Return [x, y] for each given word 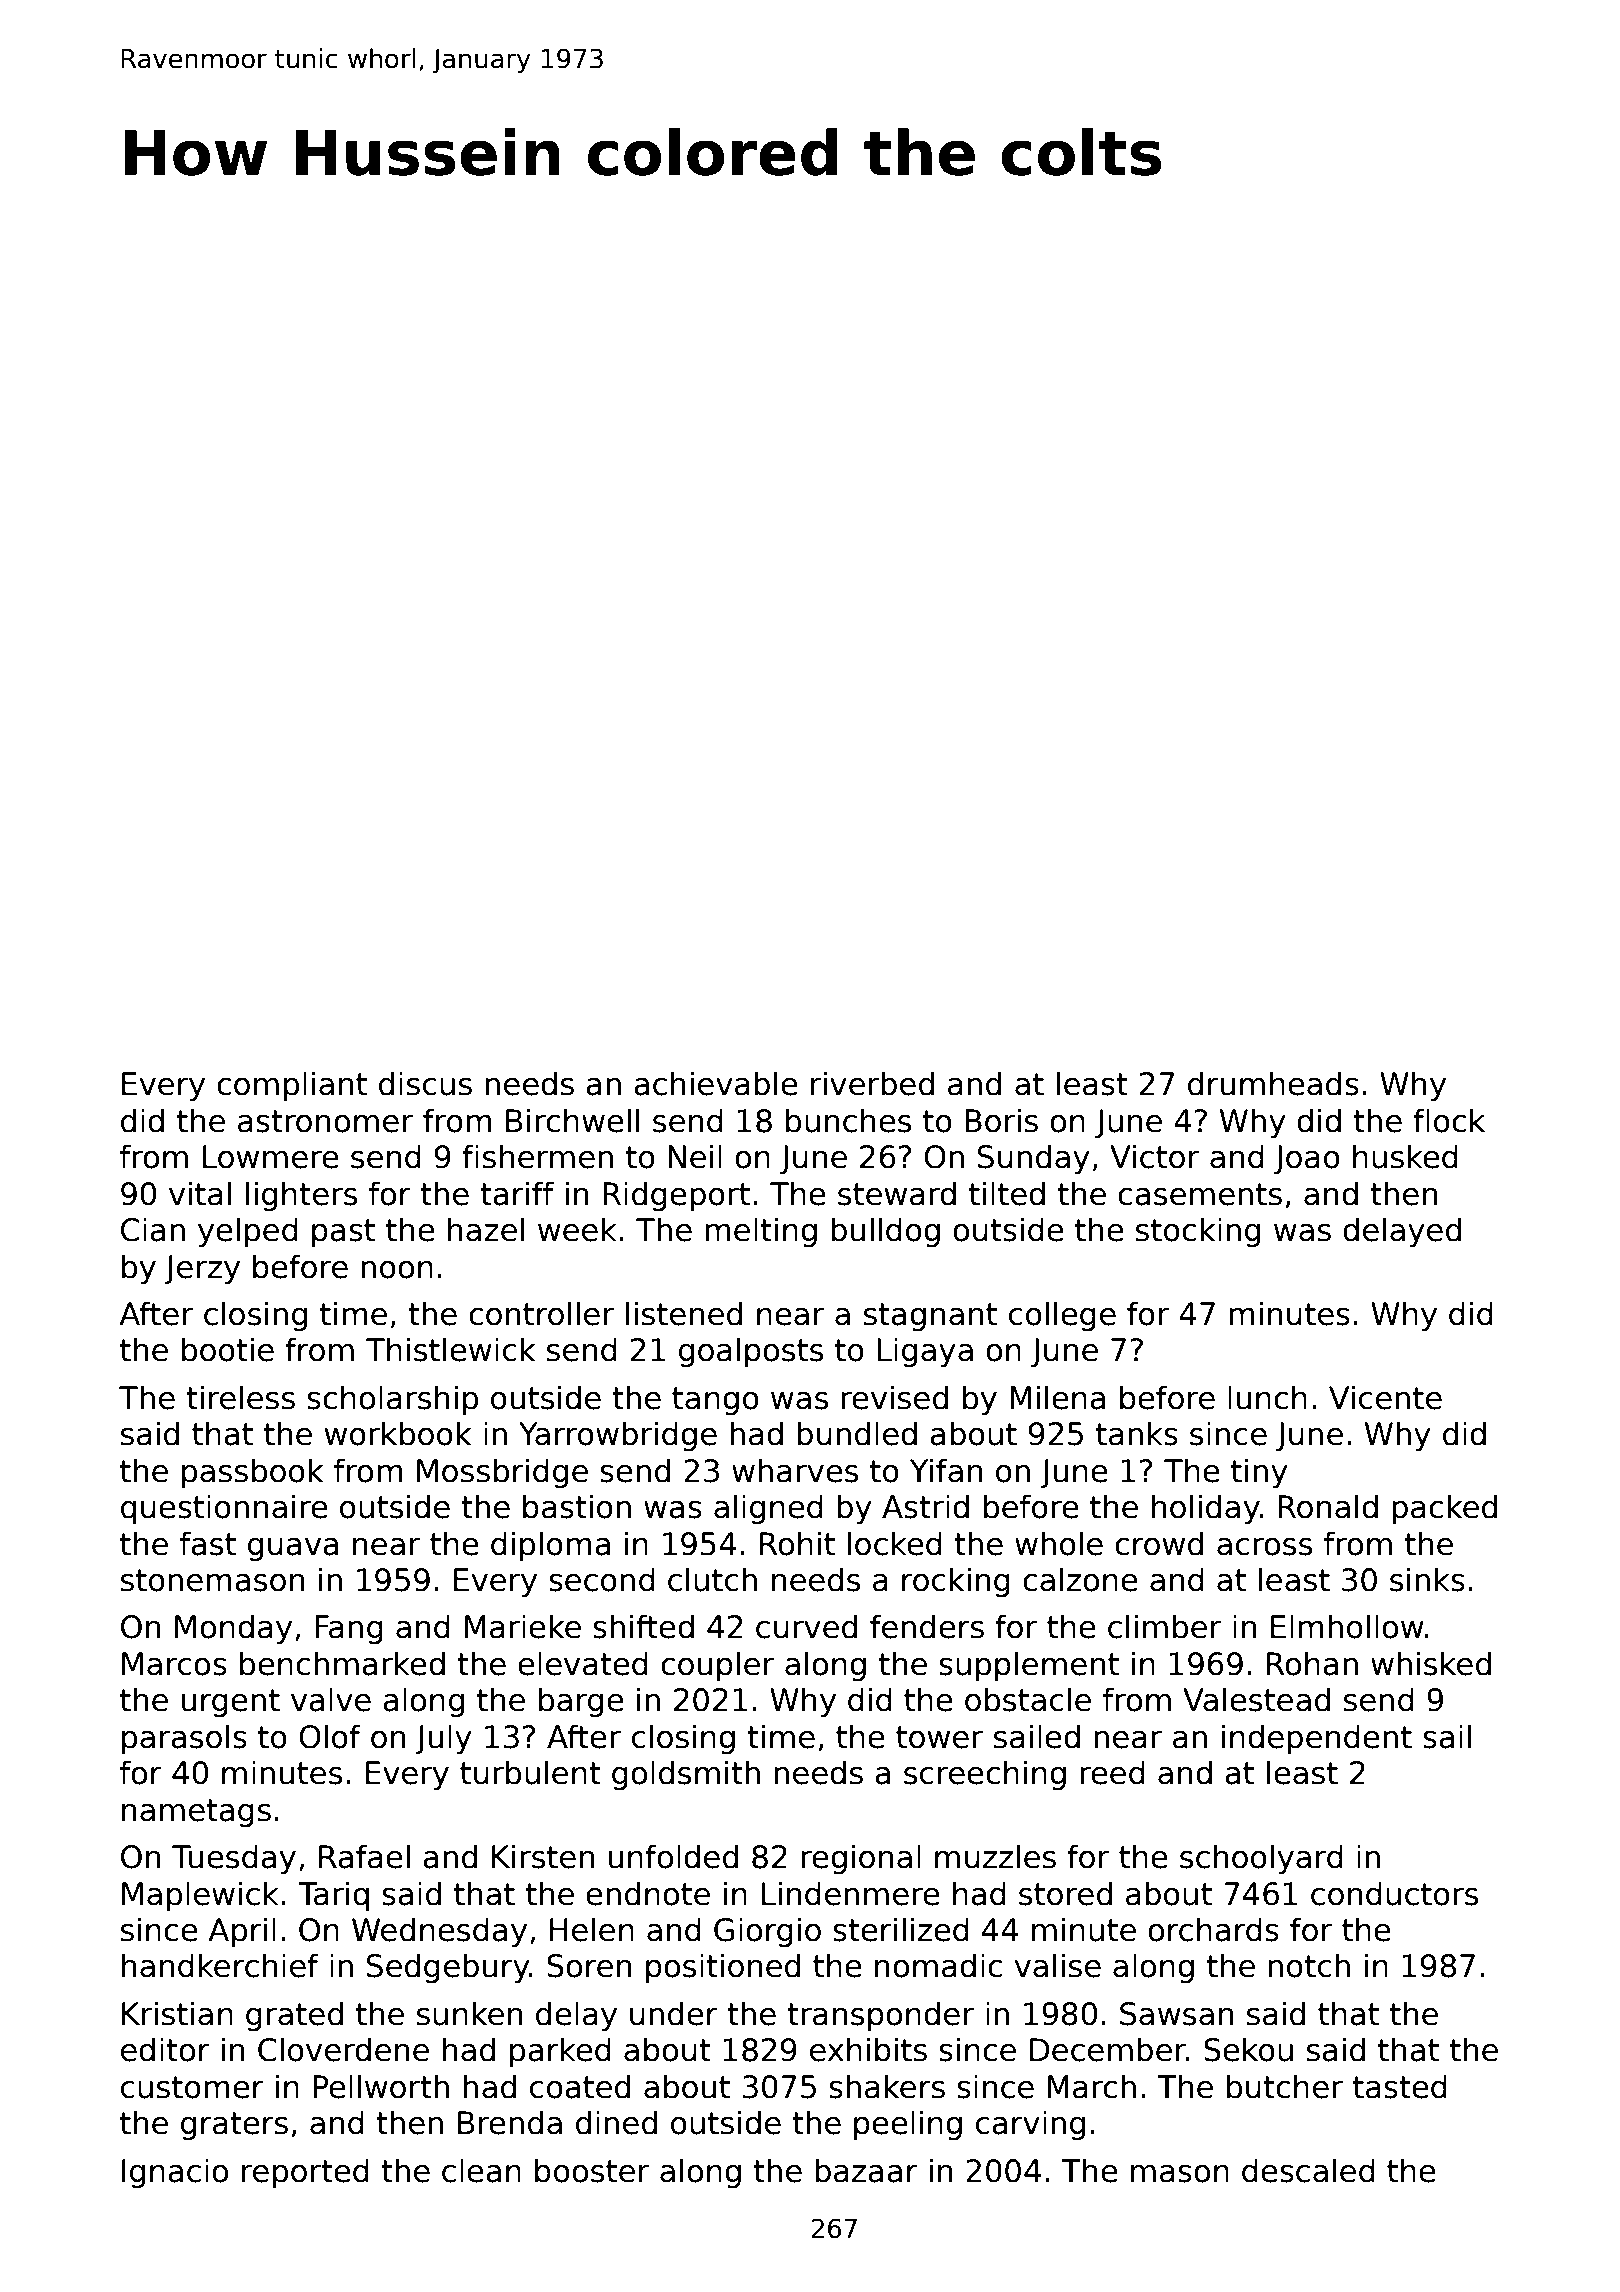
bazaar [866, 2170]
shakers [887, 2086]
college [1062, 1316]
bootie [228, 1349]
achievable [716, 1083]
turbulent [530, 1772]
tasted [1400, 2086]
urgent [231, 1703]
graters [234, 2126]
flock [1449, 1120]
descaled [1308, 2170]
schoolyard [1261, 1859]
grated [294, 2016]
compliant [292, 1086]
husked [1405, 1156]
